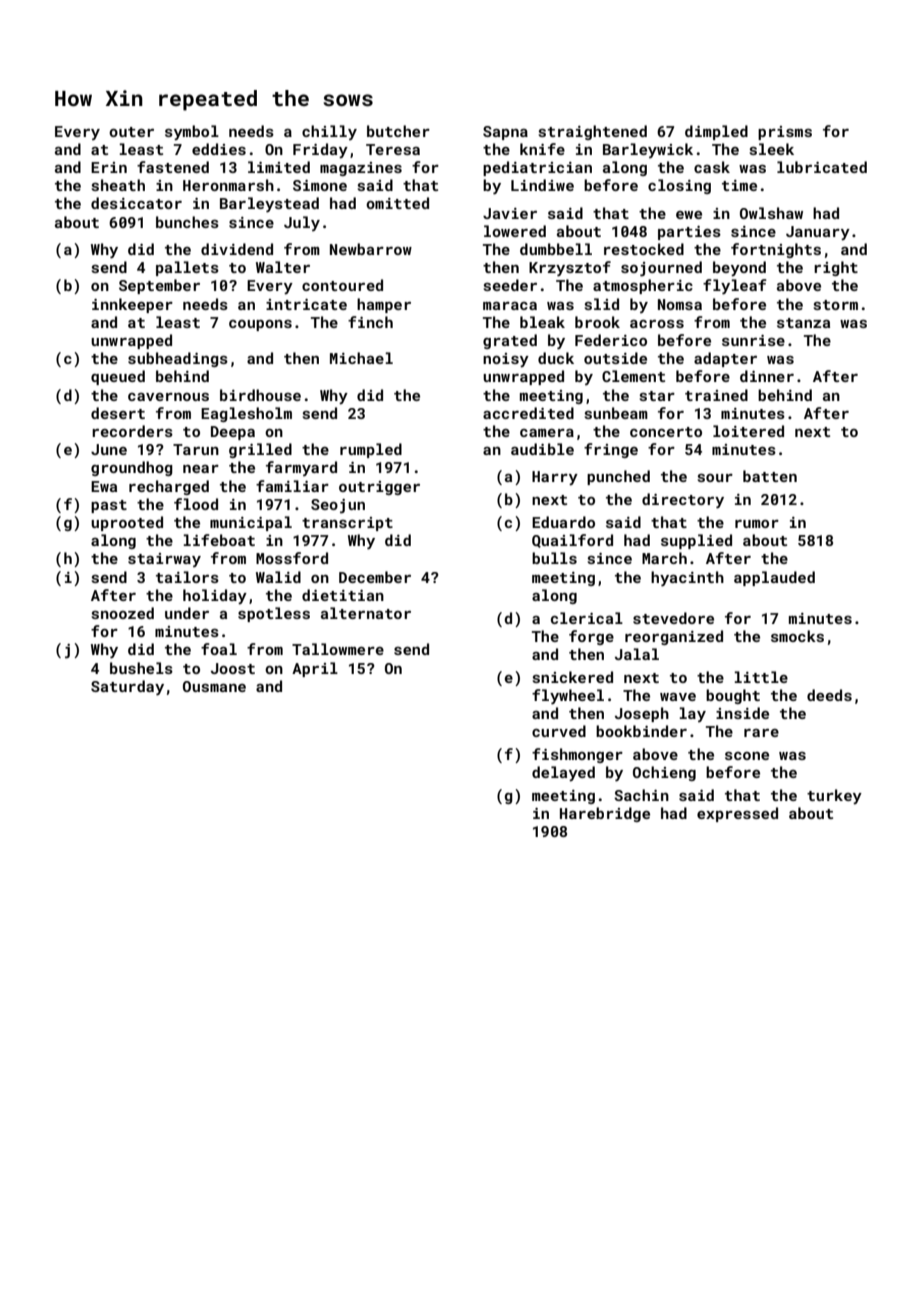 This page has width=924, height=1314. What do you see at coordinates (506, 360) in the page?
I see `noisy` at bounding box center [506, 360].
